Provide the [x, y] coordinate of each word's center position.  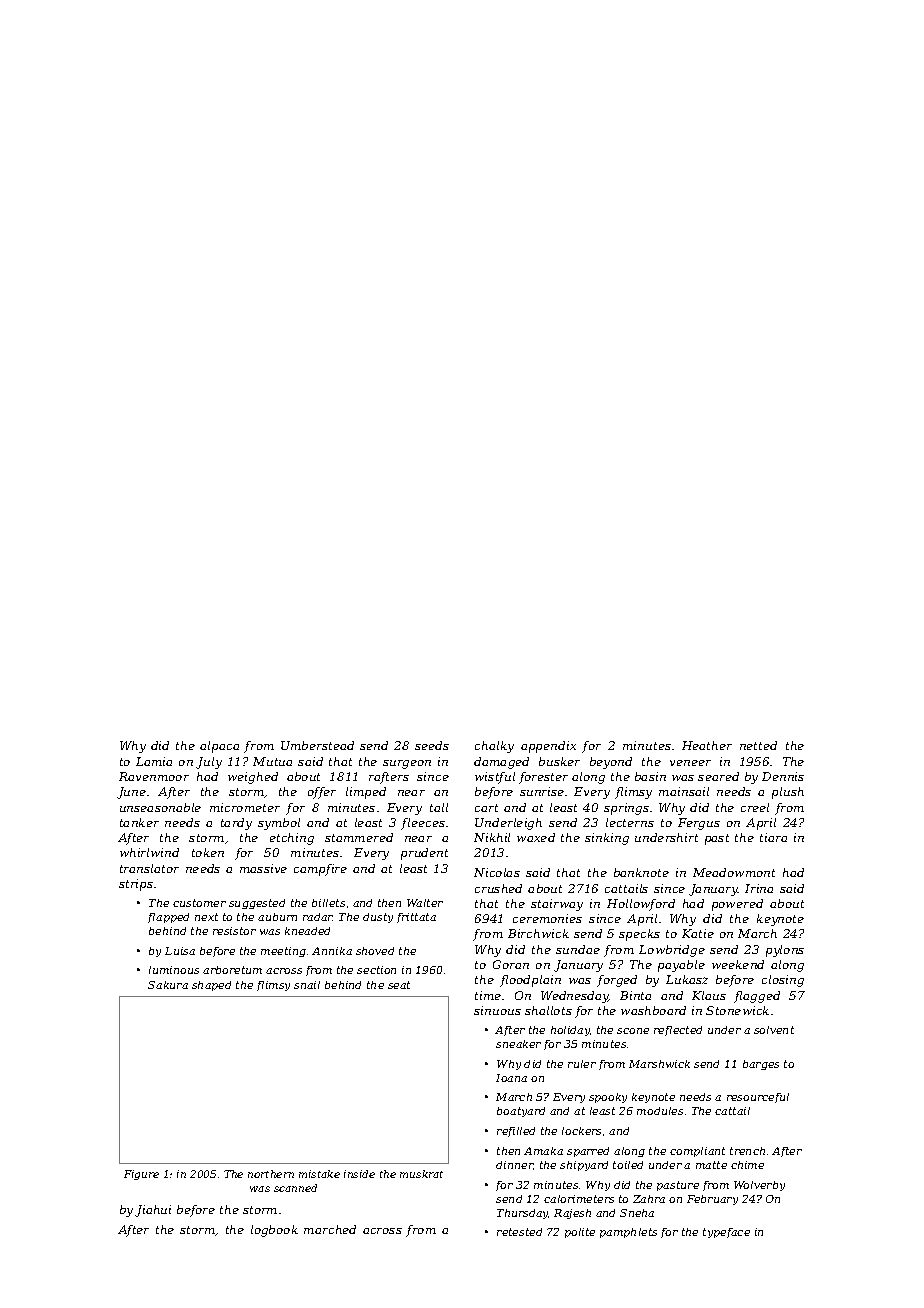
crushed [498, 888]
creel [755, 807]
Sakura [168, 985]
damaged [501, 763]
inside [359, 1174]
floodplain [530, 981]
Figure [141, 1175]
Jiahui [153, 1211]
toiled [628, 1165]
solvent [774, 1030]
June [131, 793]
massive [263, 868]
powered [737, 905]
